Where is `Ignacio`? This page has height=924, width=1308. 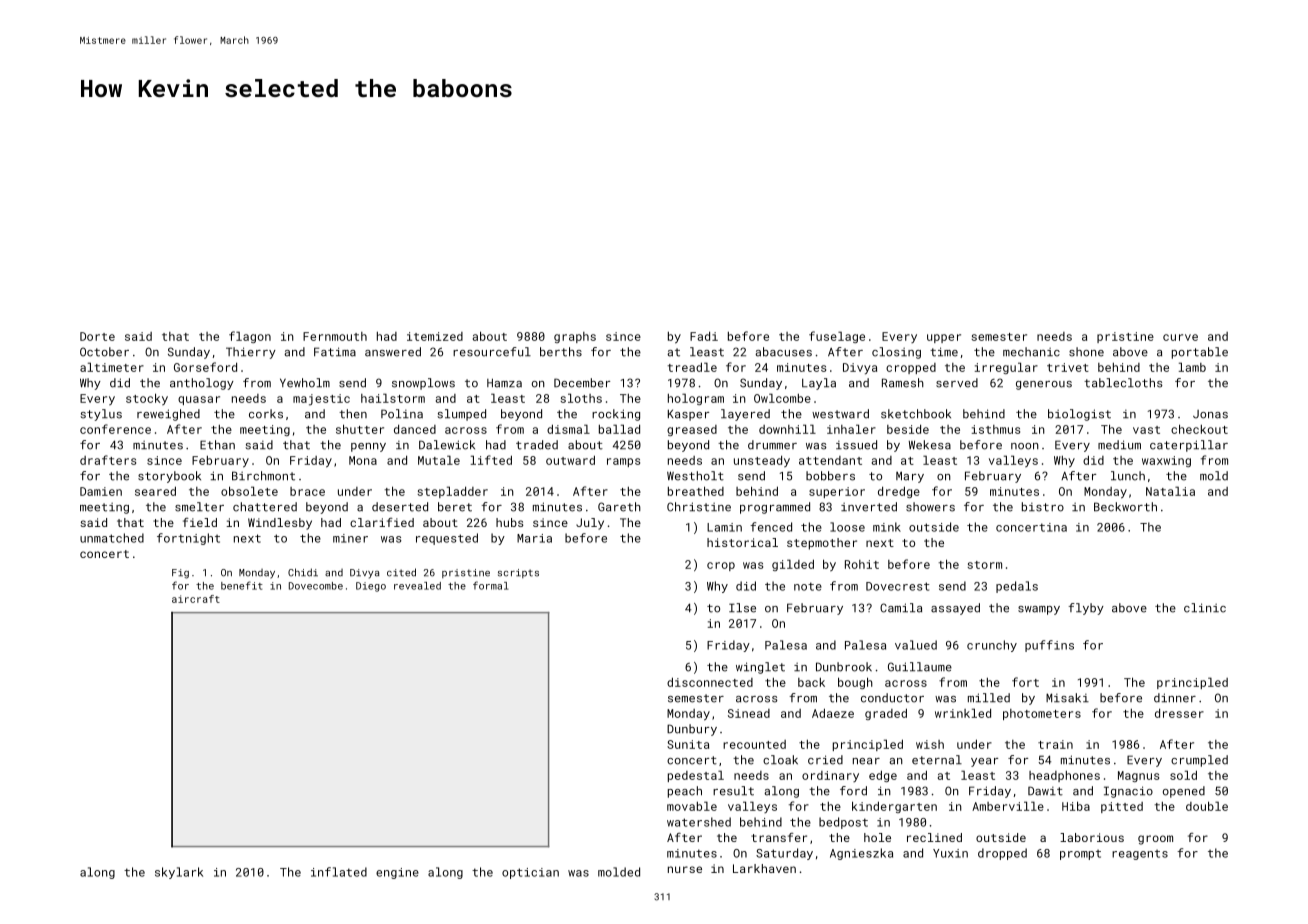 Ignacio is located at coordinates (1128, 792).
